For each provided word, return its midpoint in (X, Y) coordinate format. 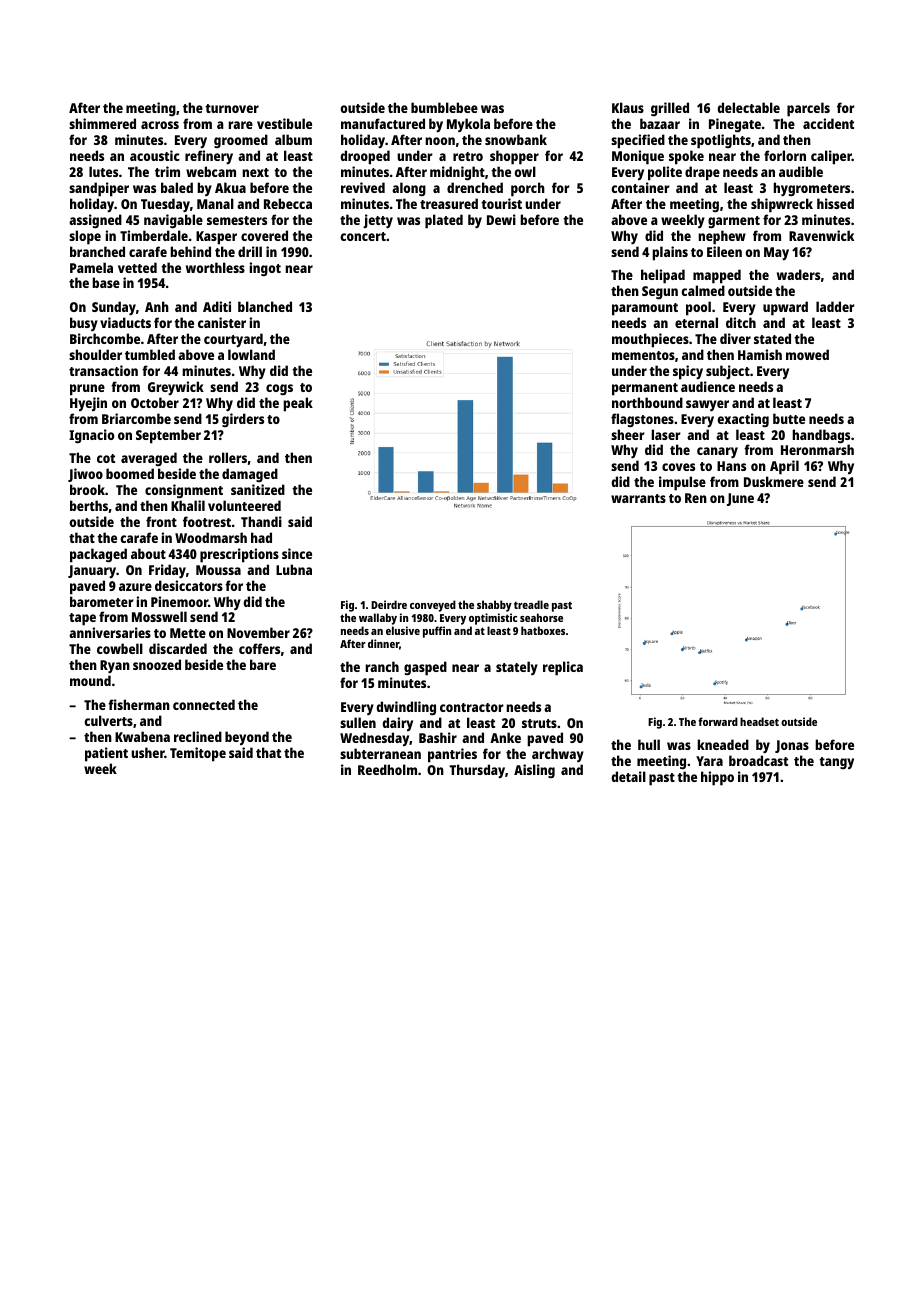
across (160, 125)
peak (298, 404)
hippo (717, 778)
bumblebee (444, 107)
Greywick (176, 388)
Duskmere (774, 481)
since (297, 553)
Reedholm (387, 769)
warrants (638, 498)
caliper (831, 157)
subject (728, 372)
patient (106, 754)
